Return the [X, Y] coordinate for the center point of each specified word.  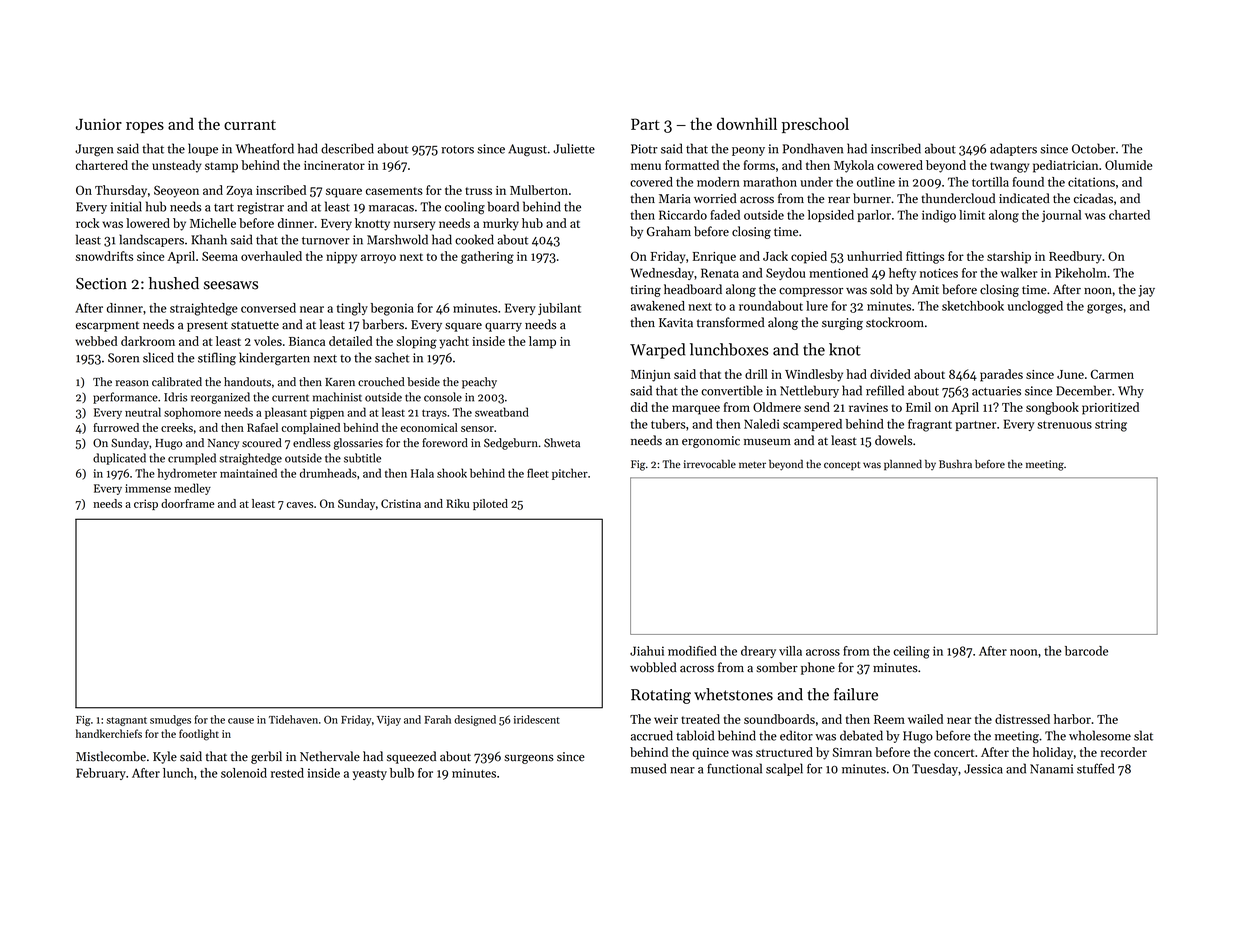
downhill [747, 123]
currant [250, 125]
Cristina [401, 503]
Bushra [955, 463]
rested [287, 773]
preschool [815, 125]
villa [790, 651]
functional [734, 768]
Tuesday [935, 769]
